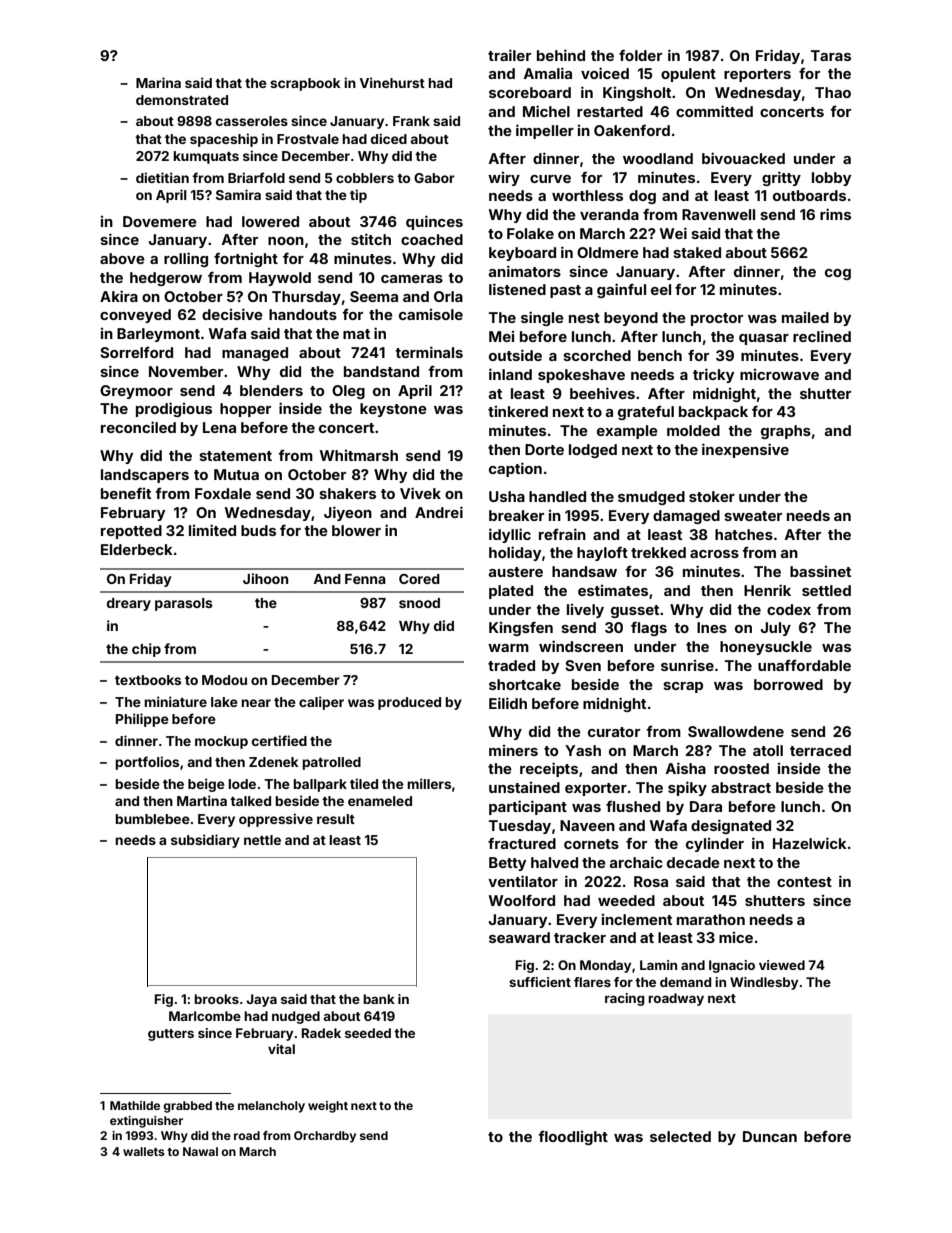 Image resolution: width=952 pixels, height=1233 pixels. Describe the element at coordinates (200, 1151) in the screenshot. I see `Nawal` at that location.
